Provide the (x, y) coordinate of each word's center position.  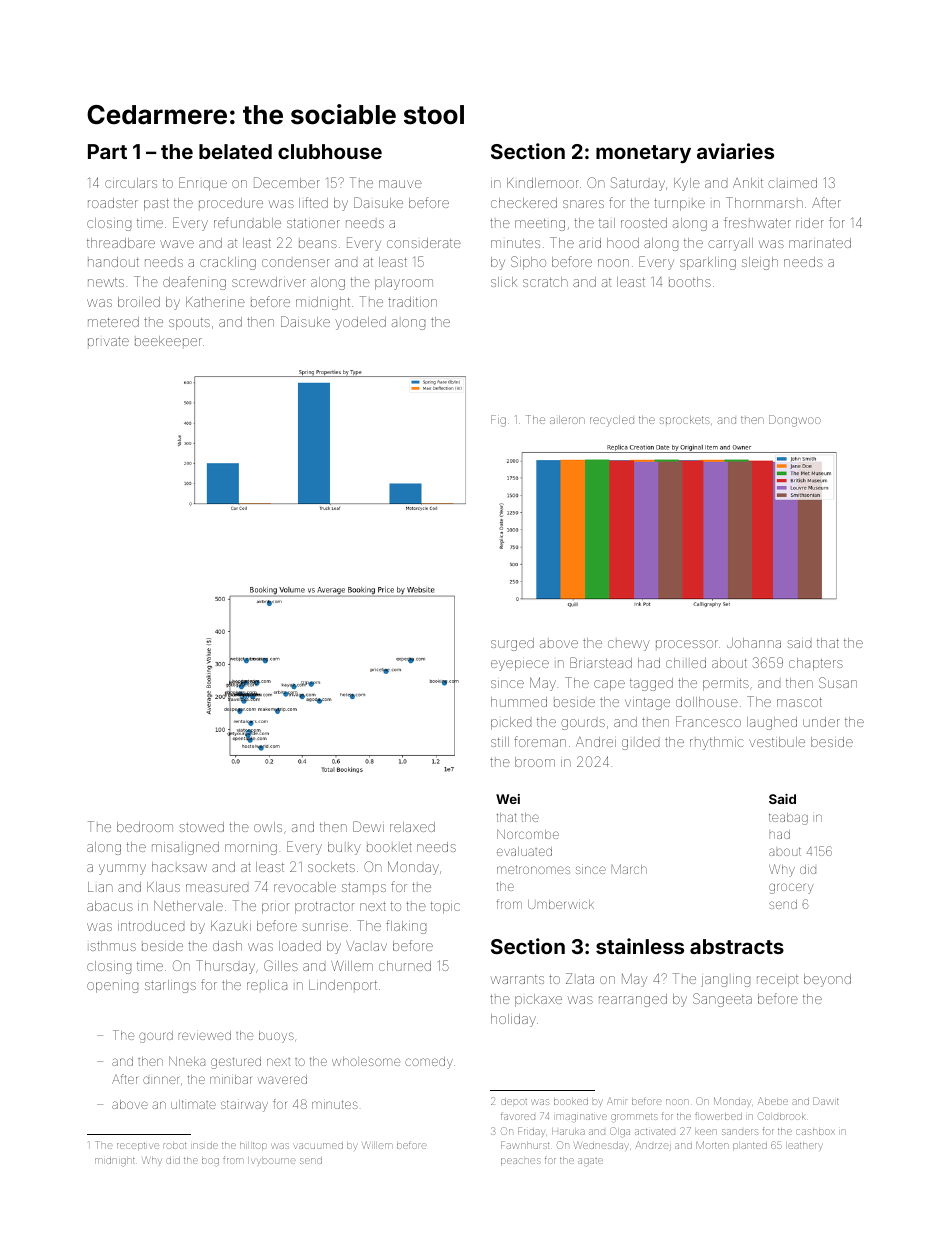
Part (107, 151)
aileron (567, 420)
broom (535, 762)
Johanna (754, 643)
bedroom (145, 827)
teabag (788, 819)
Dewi (368, 826)
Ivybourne (272, 1161)
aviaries (735, 151)
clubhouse (330, 151)
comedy (429, 1063)
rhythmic (716, 743)
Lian (100, 887)
